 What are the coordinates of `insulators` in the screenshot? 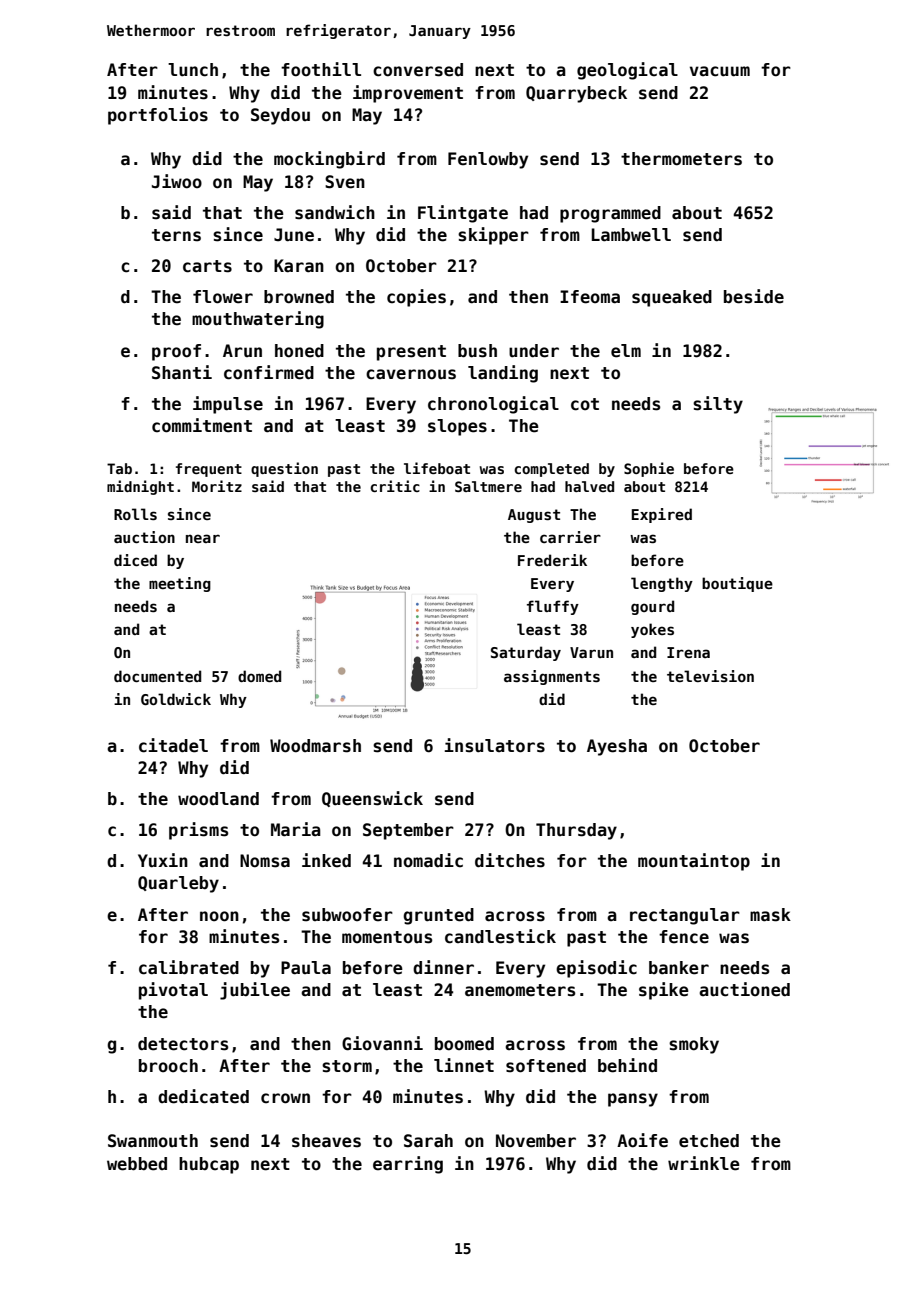 It's located at (495, 745).
